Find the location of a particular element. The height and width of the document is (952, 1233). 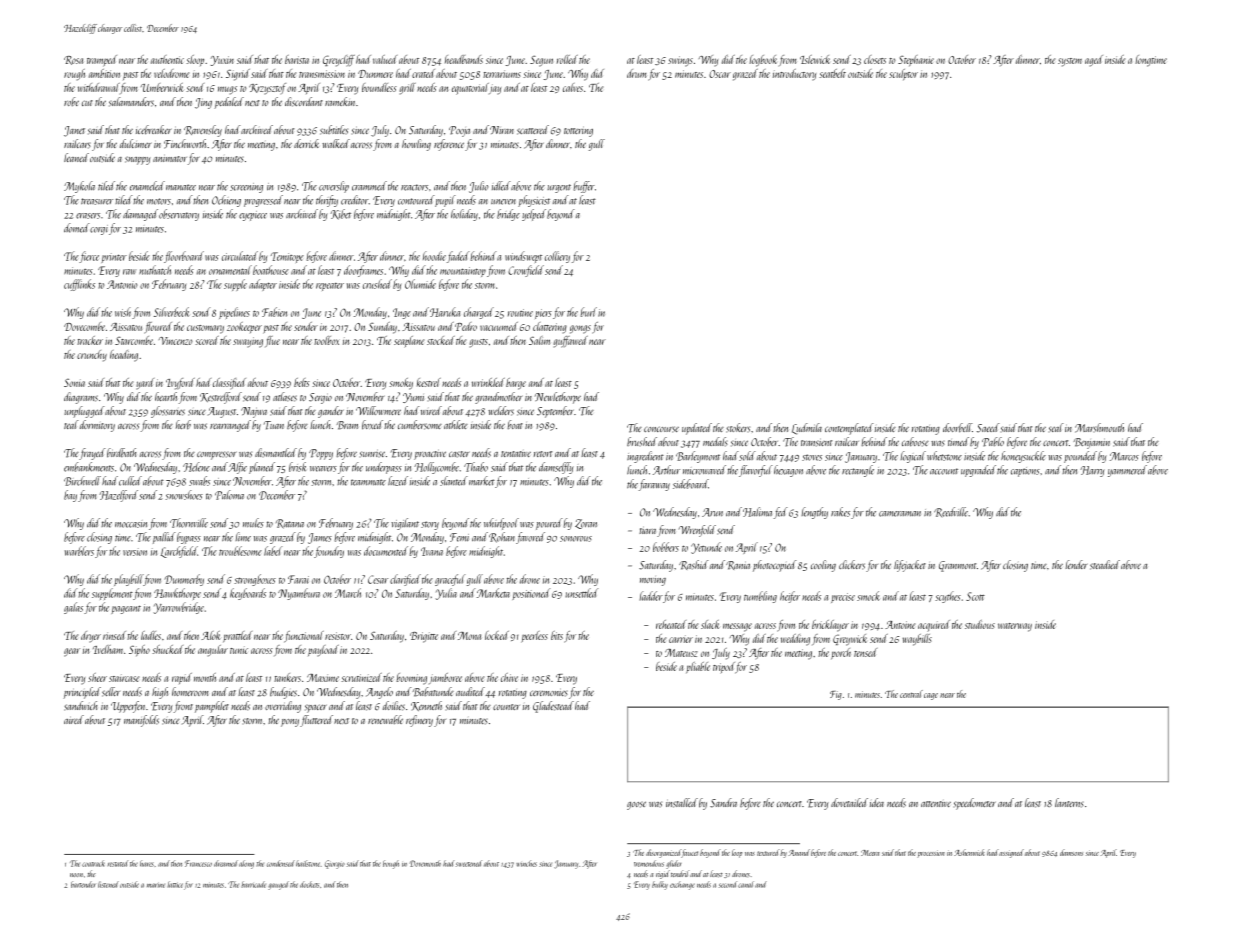

textured is located at coordinates (768, 852).
